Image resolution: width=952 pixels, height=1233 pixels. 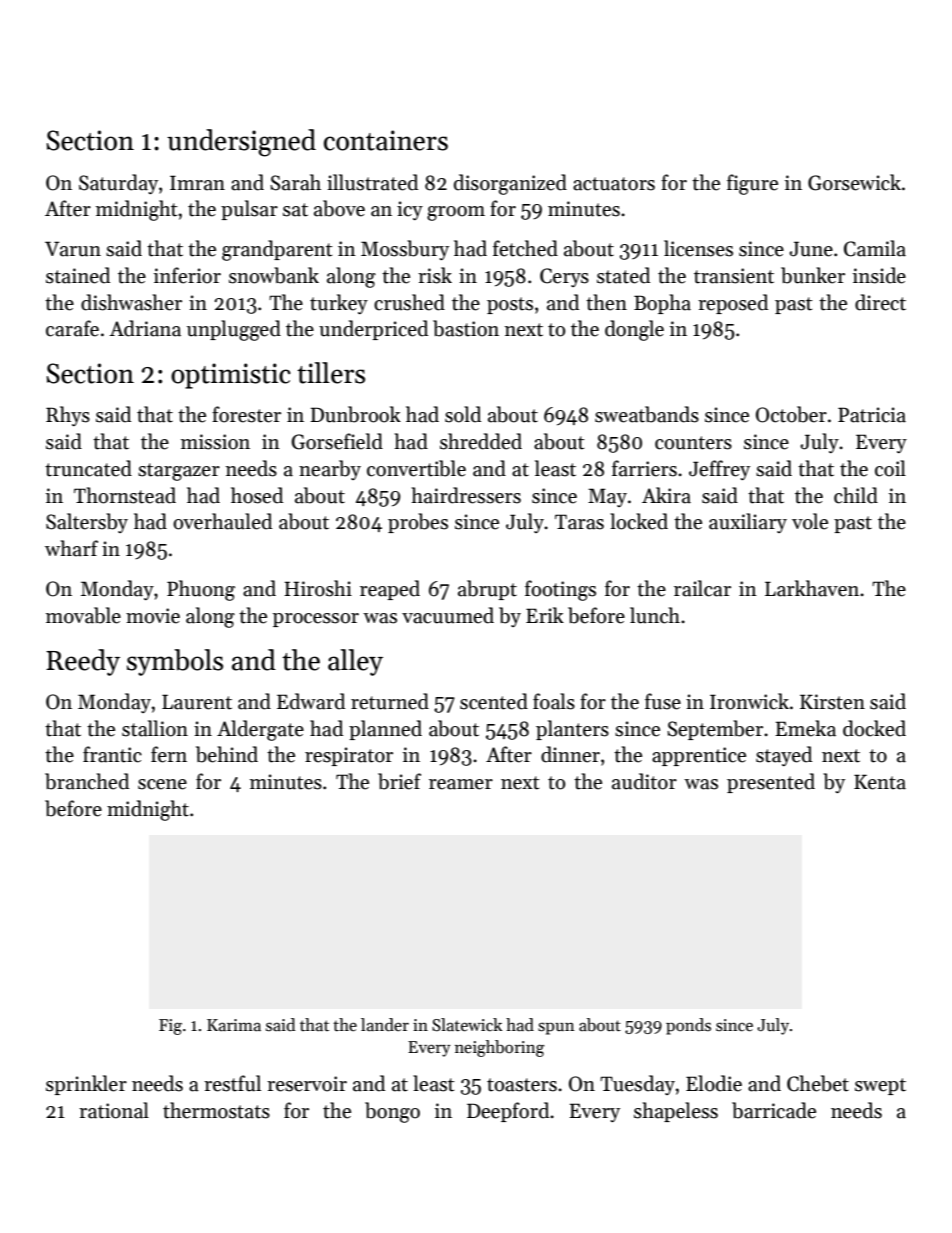 What do you see at coordinates (316, 620) in the document?
I see `processor` at bounding box center [316, 620].
